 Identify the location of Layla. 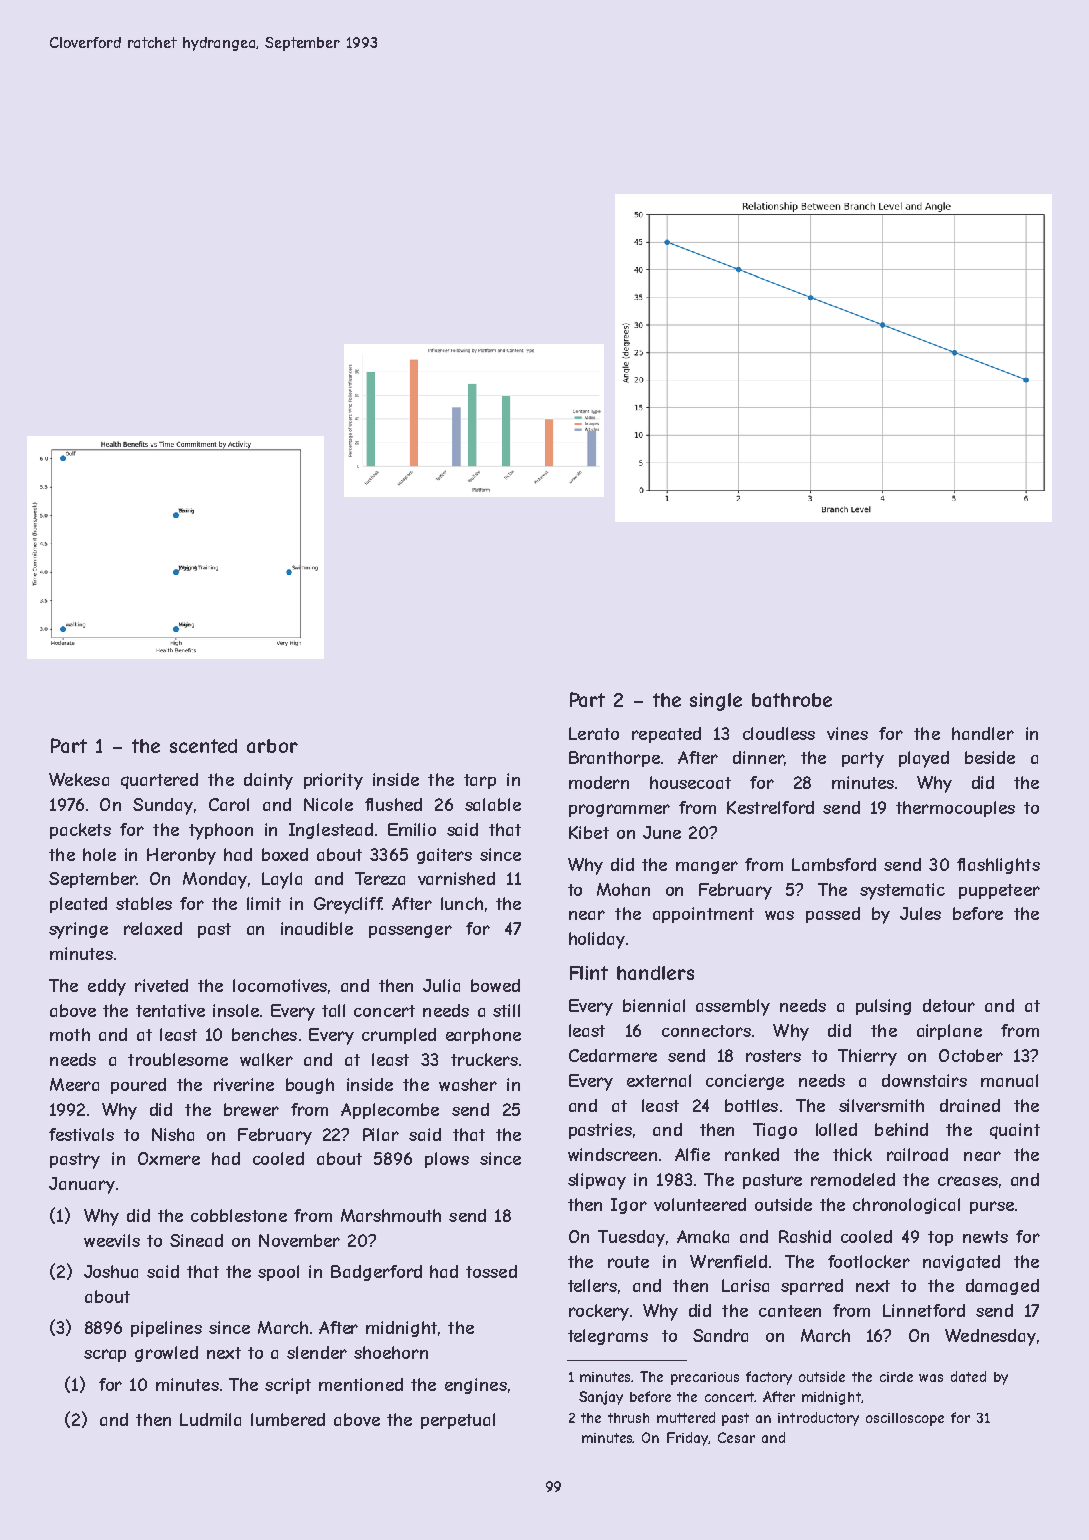
(282, 880).
